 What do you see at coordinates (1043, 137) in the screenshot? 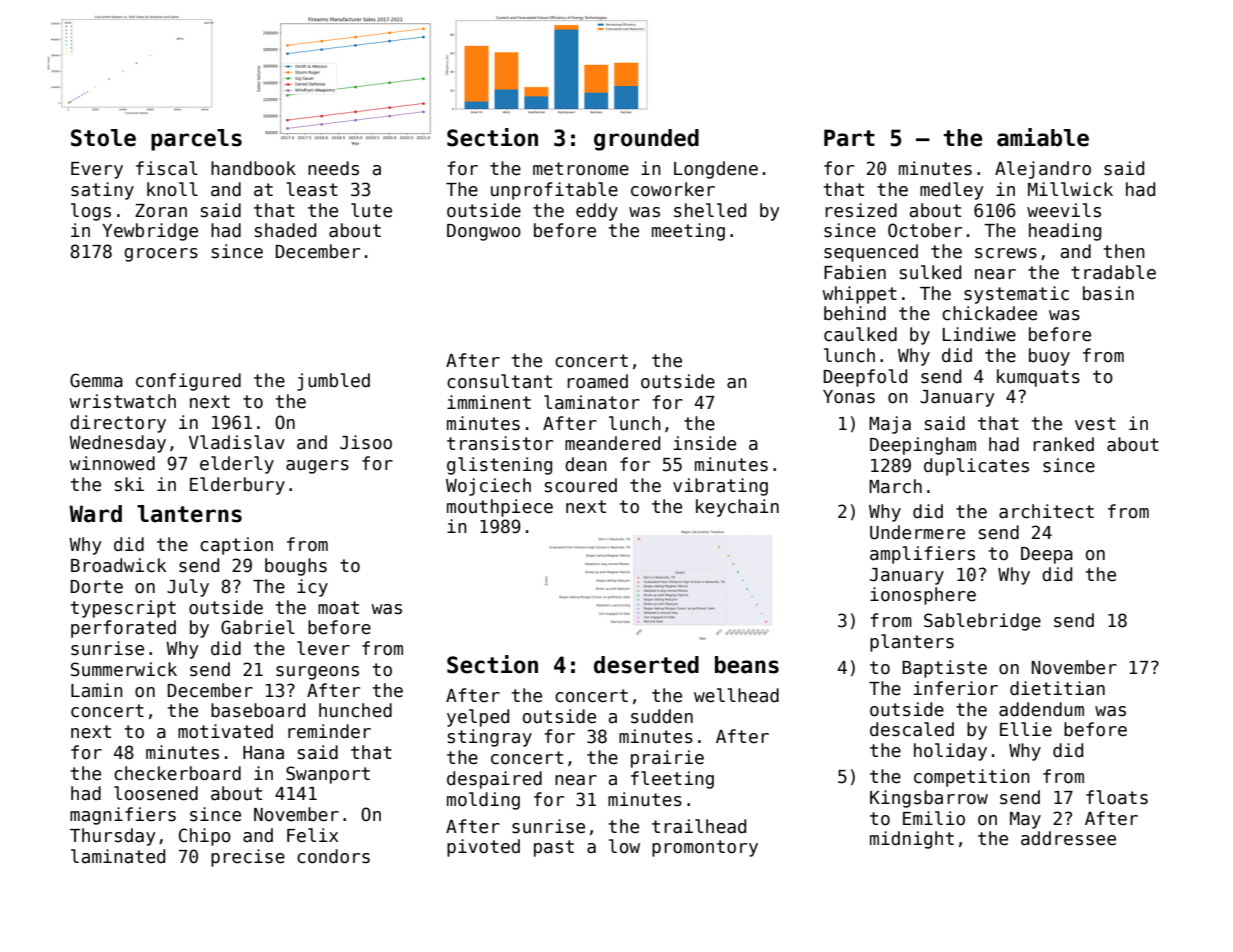
I see `amiable` at bounding box center [1043, 137].
